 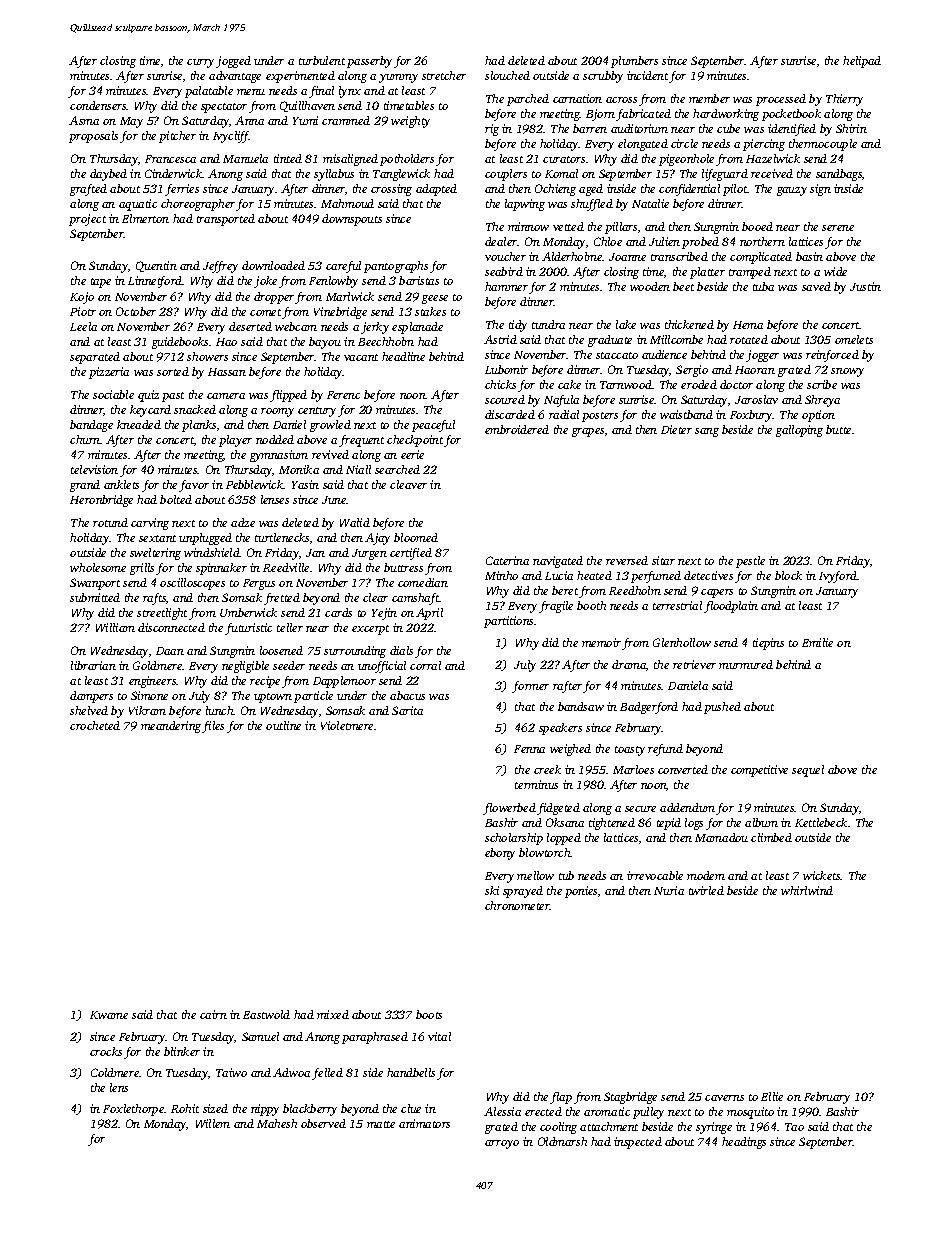 I want to click on sang, so click(x=707, y=432).
